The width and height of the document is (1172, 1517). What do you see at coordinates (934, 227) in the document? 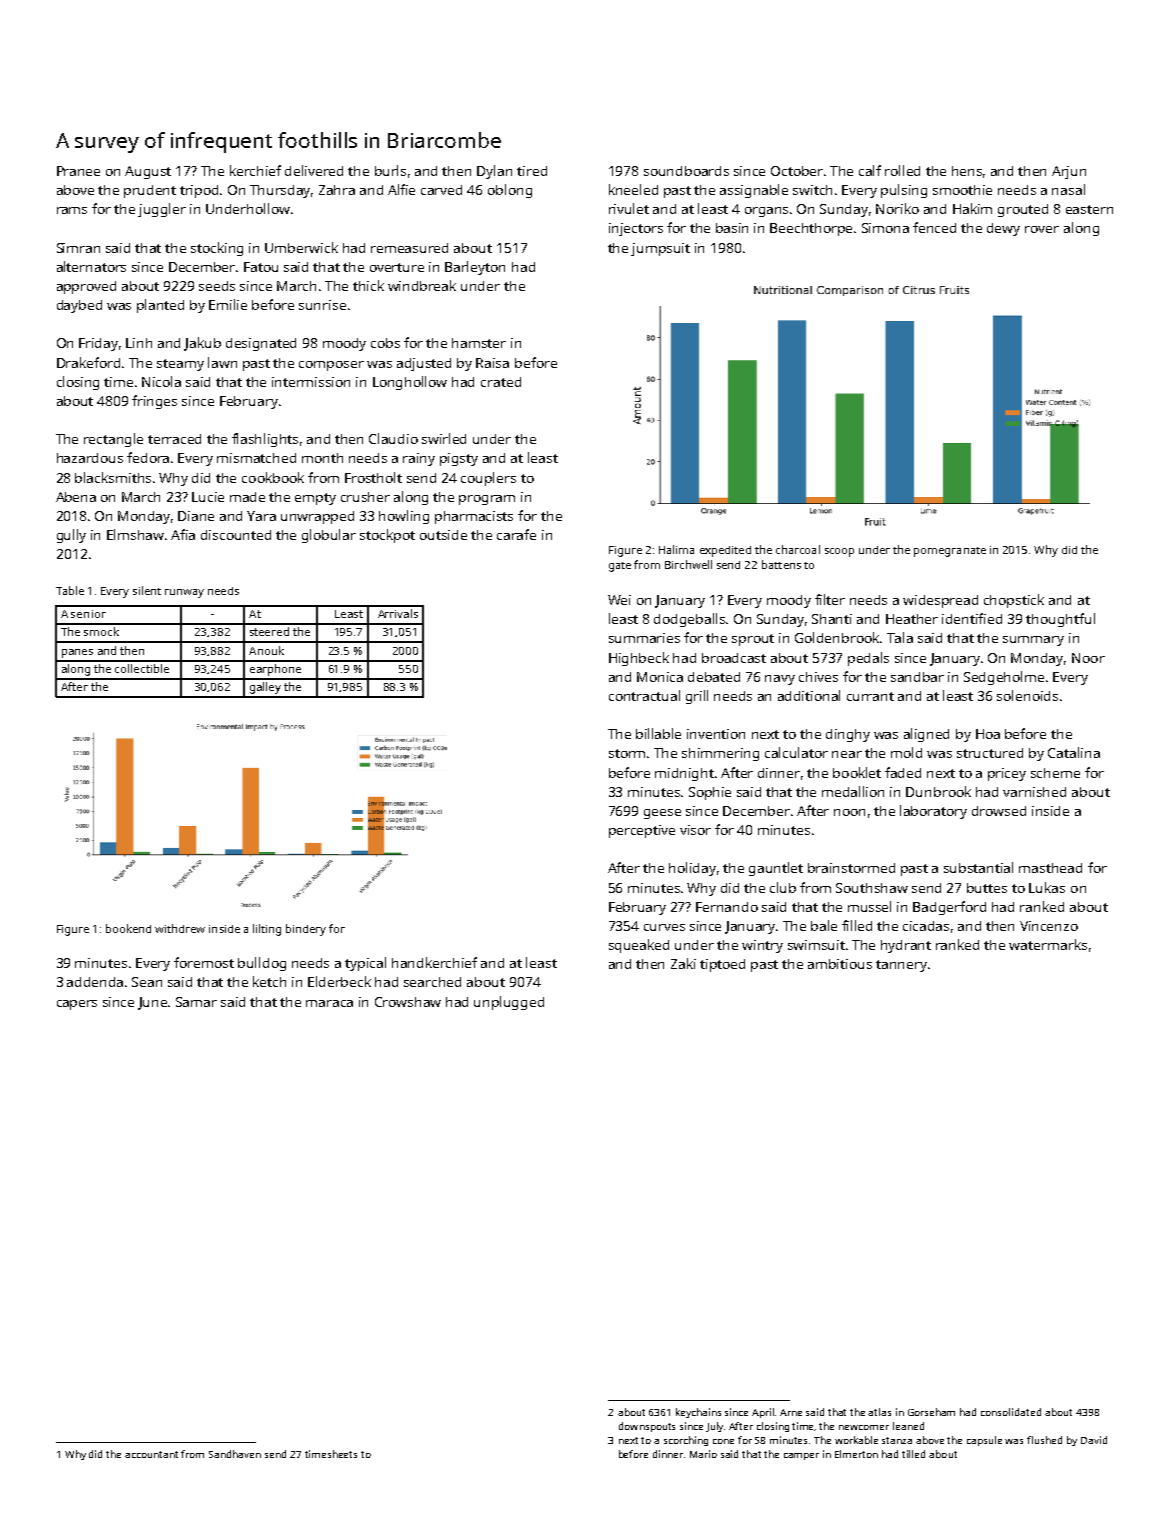
I see `fenced` at bounding box center [934, 227].
